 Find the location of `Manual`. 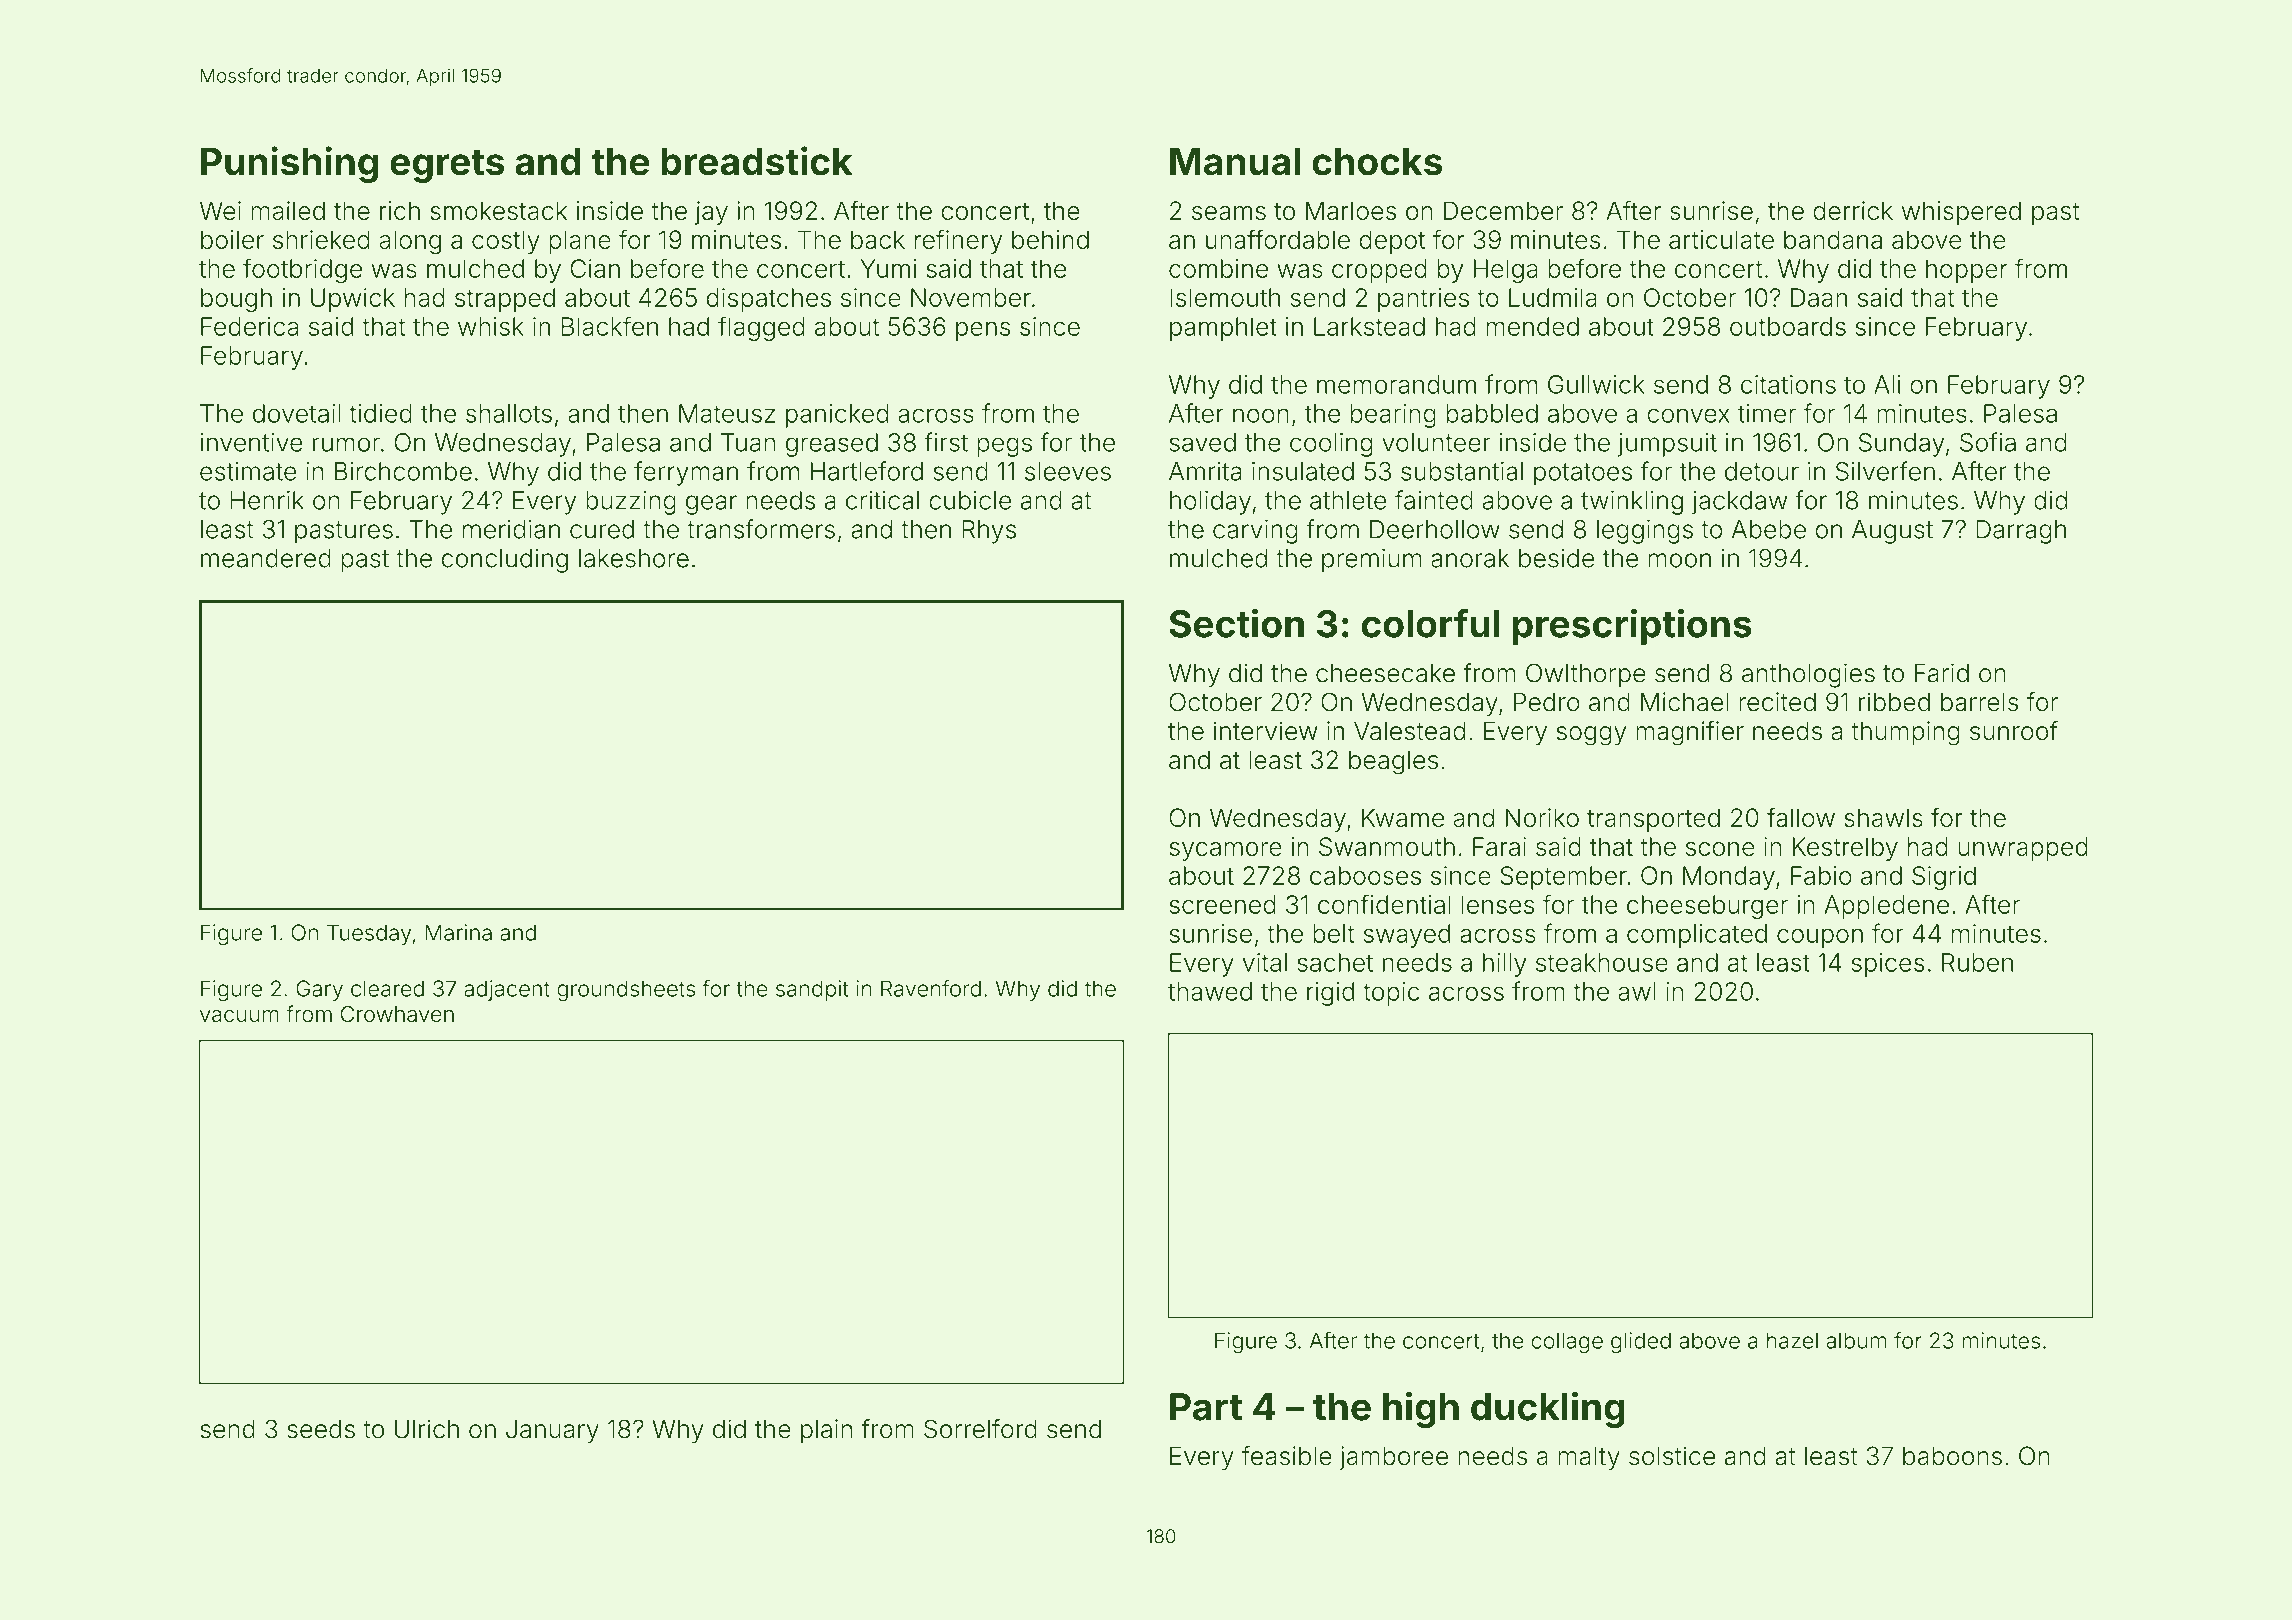

Manual is located at coordinates (1235, 161).
